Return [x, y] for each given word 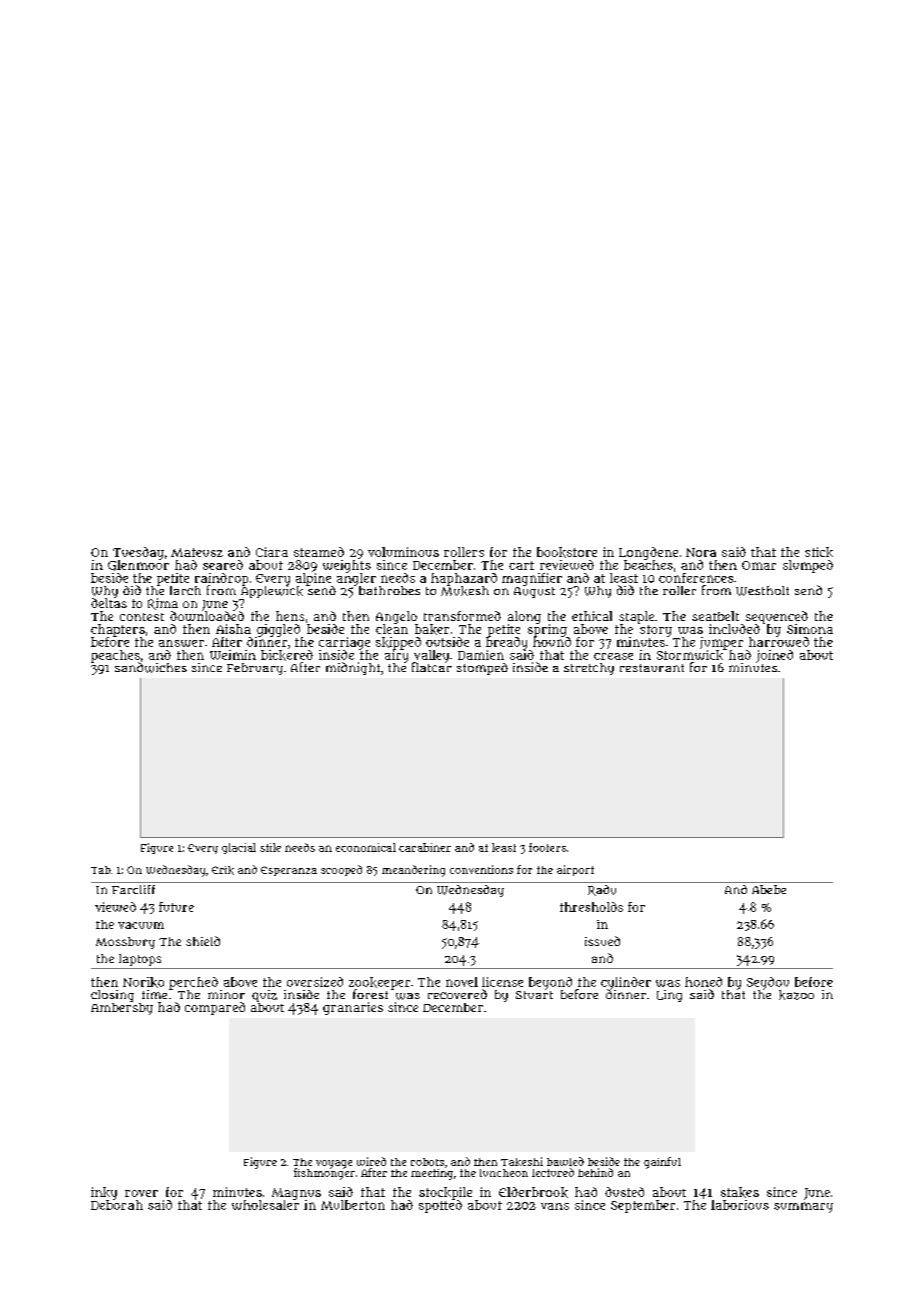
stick [819, 552]
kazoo [796, 995]
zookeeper [379, 983]
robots [427, 1162]
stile [270, 847]
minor [226, 994]
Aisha [233, 629]
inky [104, 1193]
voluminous [403, 552]
